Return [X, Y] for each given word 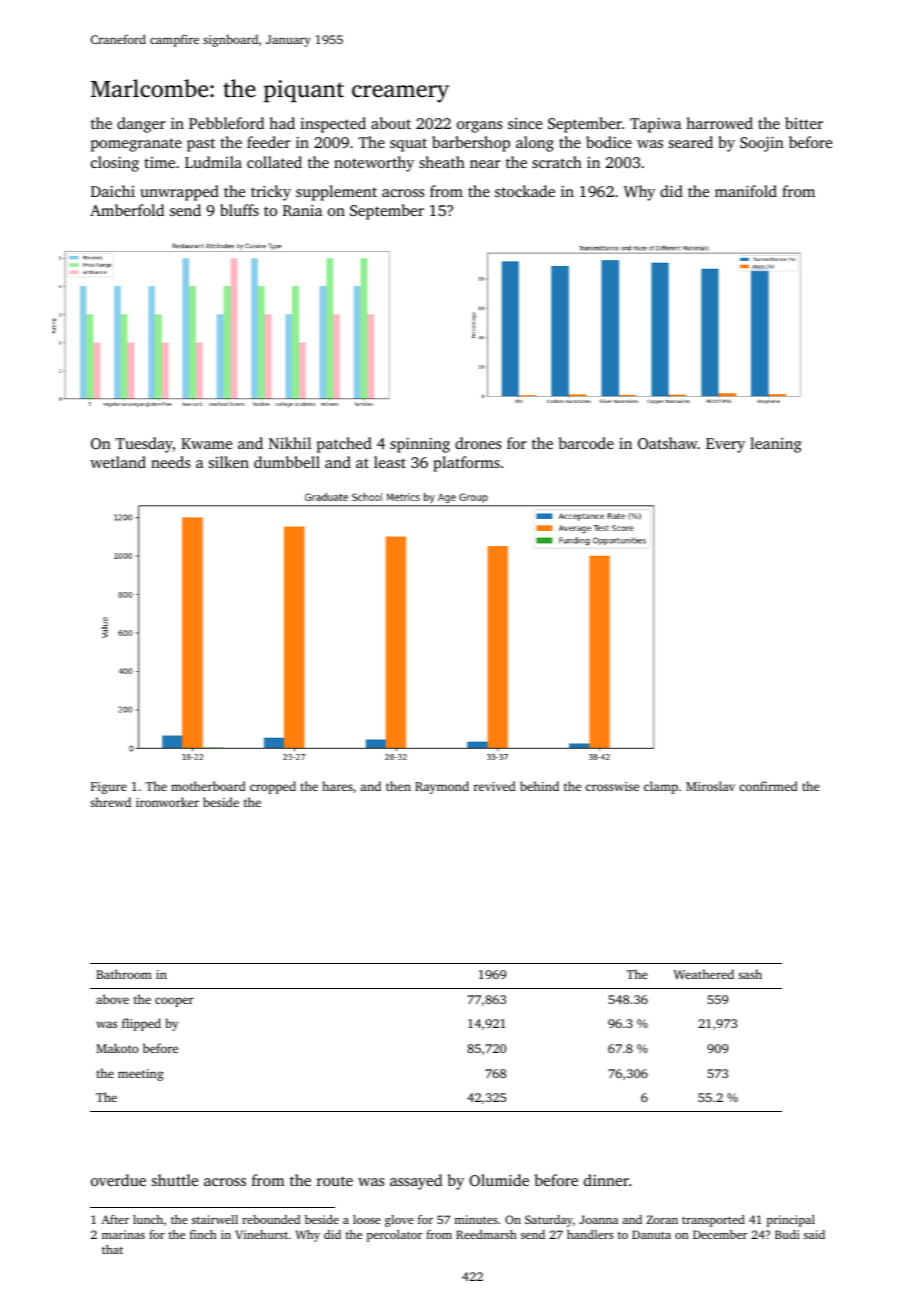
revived [495, 786]
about [391, 123]
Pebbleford [226, 123]
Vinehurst [261, 1234]
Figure [109, 788]
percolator [394, 1236]
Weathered [704, 974]
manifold [746, 191]
